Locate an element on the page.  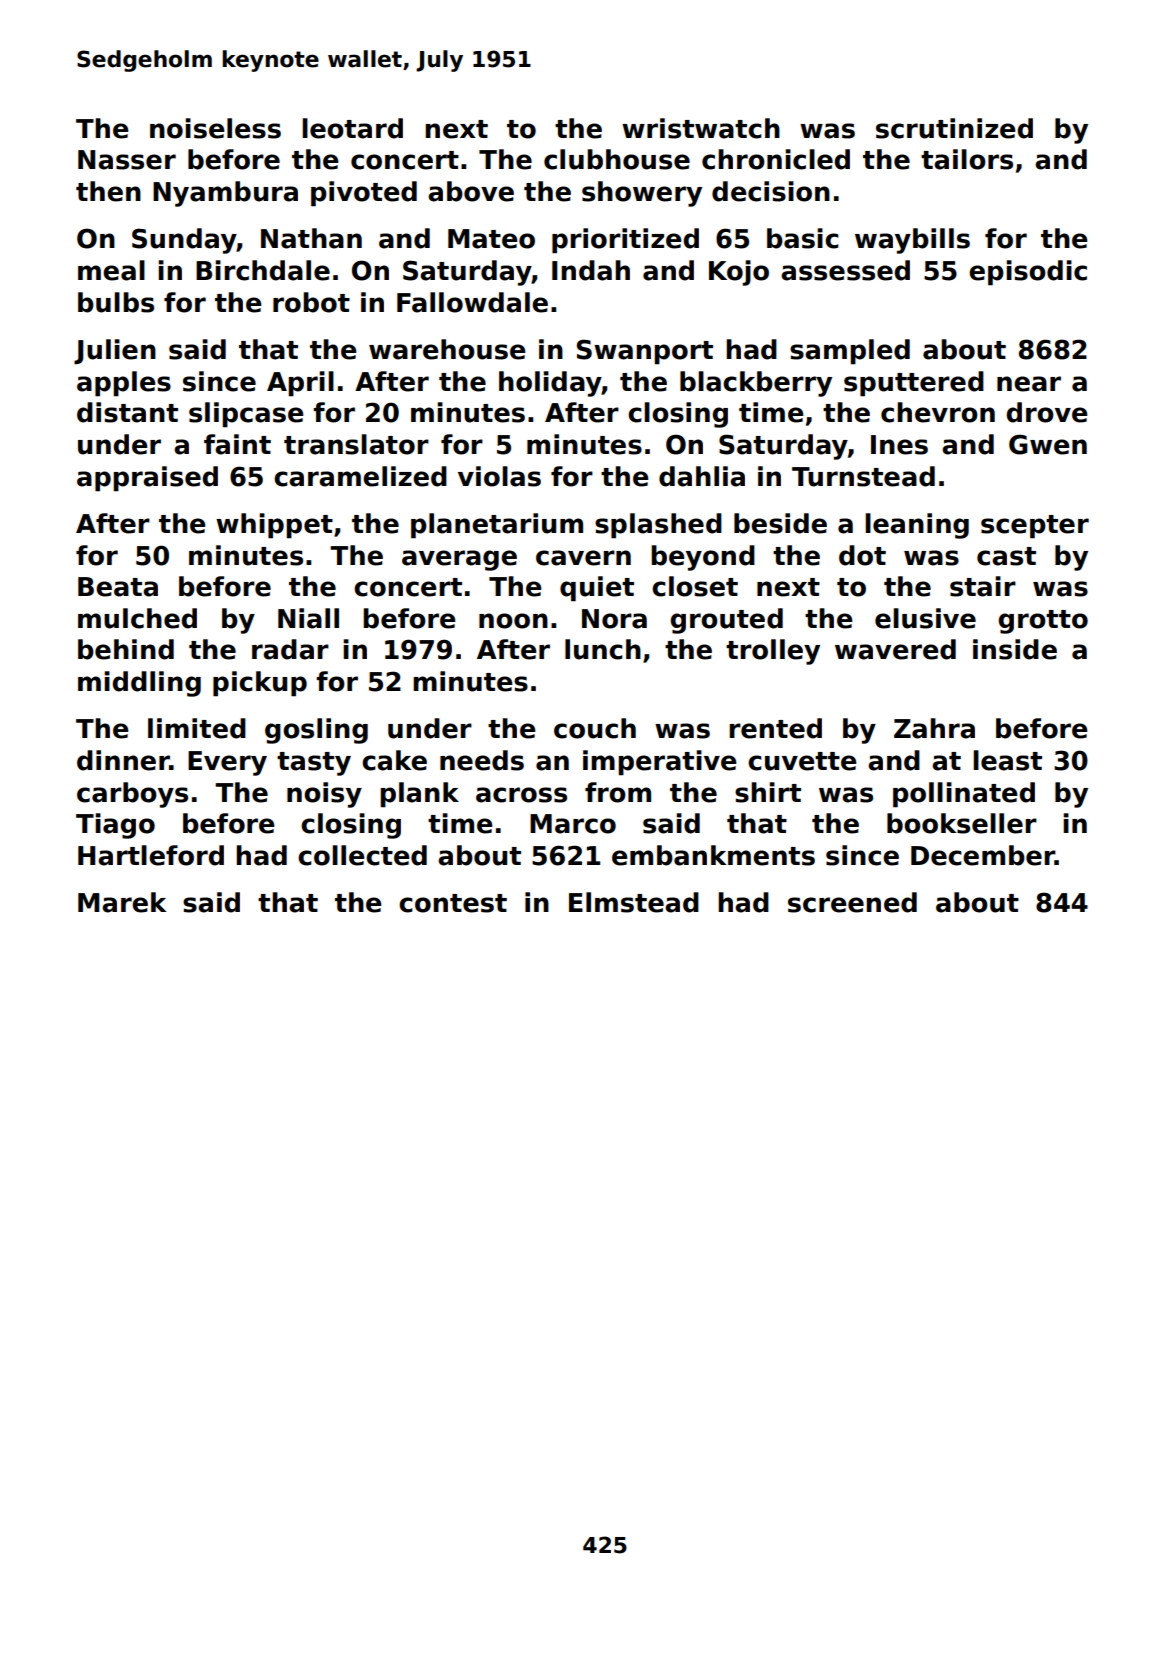
noisy is located at coordinates (324, 795).
